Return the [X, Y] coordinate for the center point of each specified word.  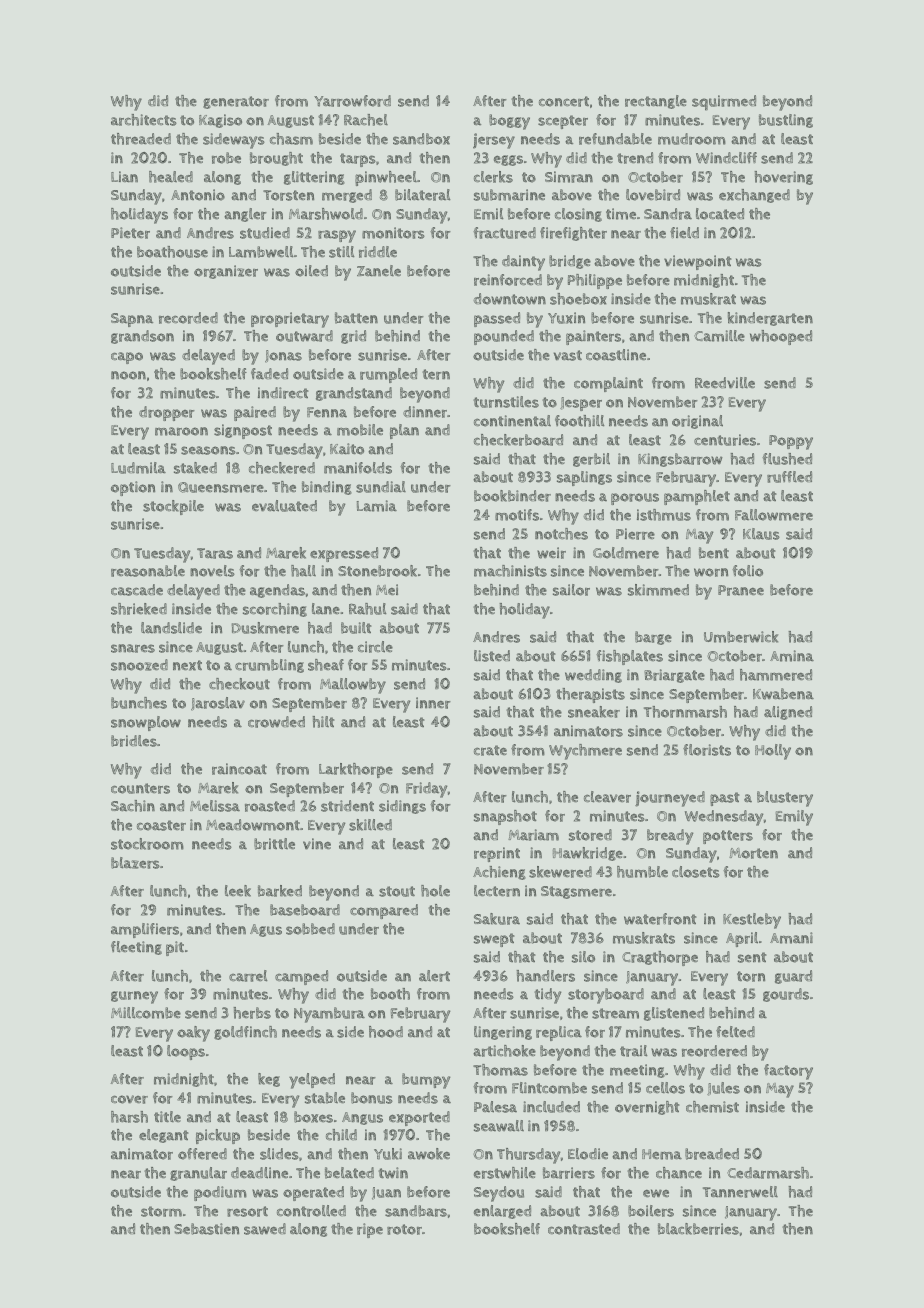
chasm [291, 139]
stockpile [173, 507]
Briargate [674, 676]
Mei [387, 590]
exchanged [754, 196]
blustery [785, 799]
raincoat [239, 769]
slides [279, 1154]
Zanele [379, 271]
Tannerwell [740, 1192]
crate [490, 750]
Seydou [499, 1194]
